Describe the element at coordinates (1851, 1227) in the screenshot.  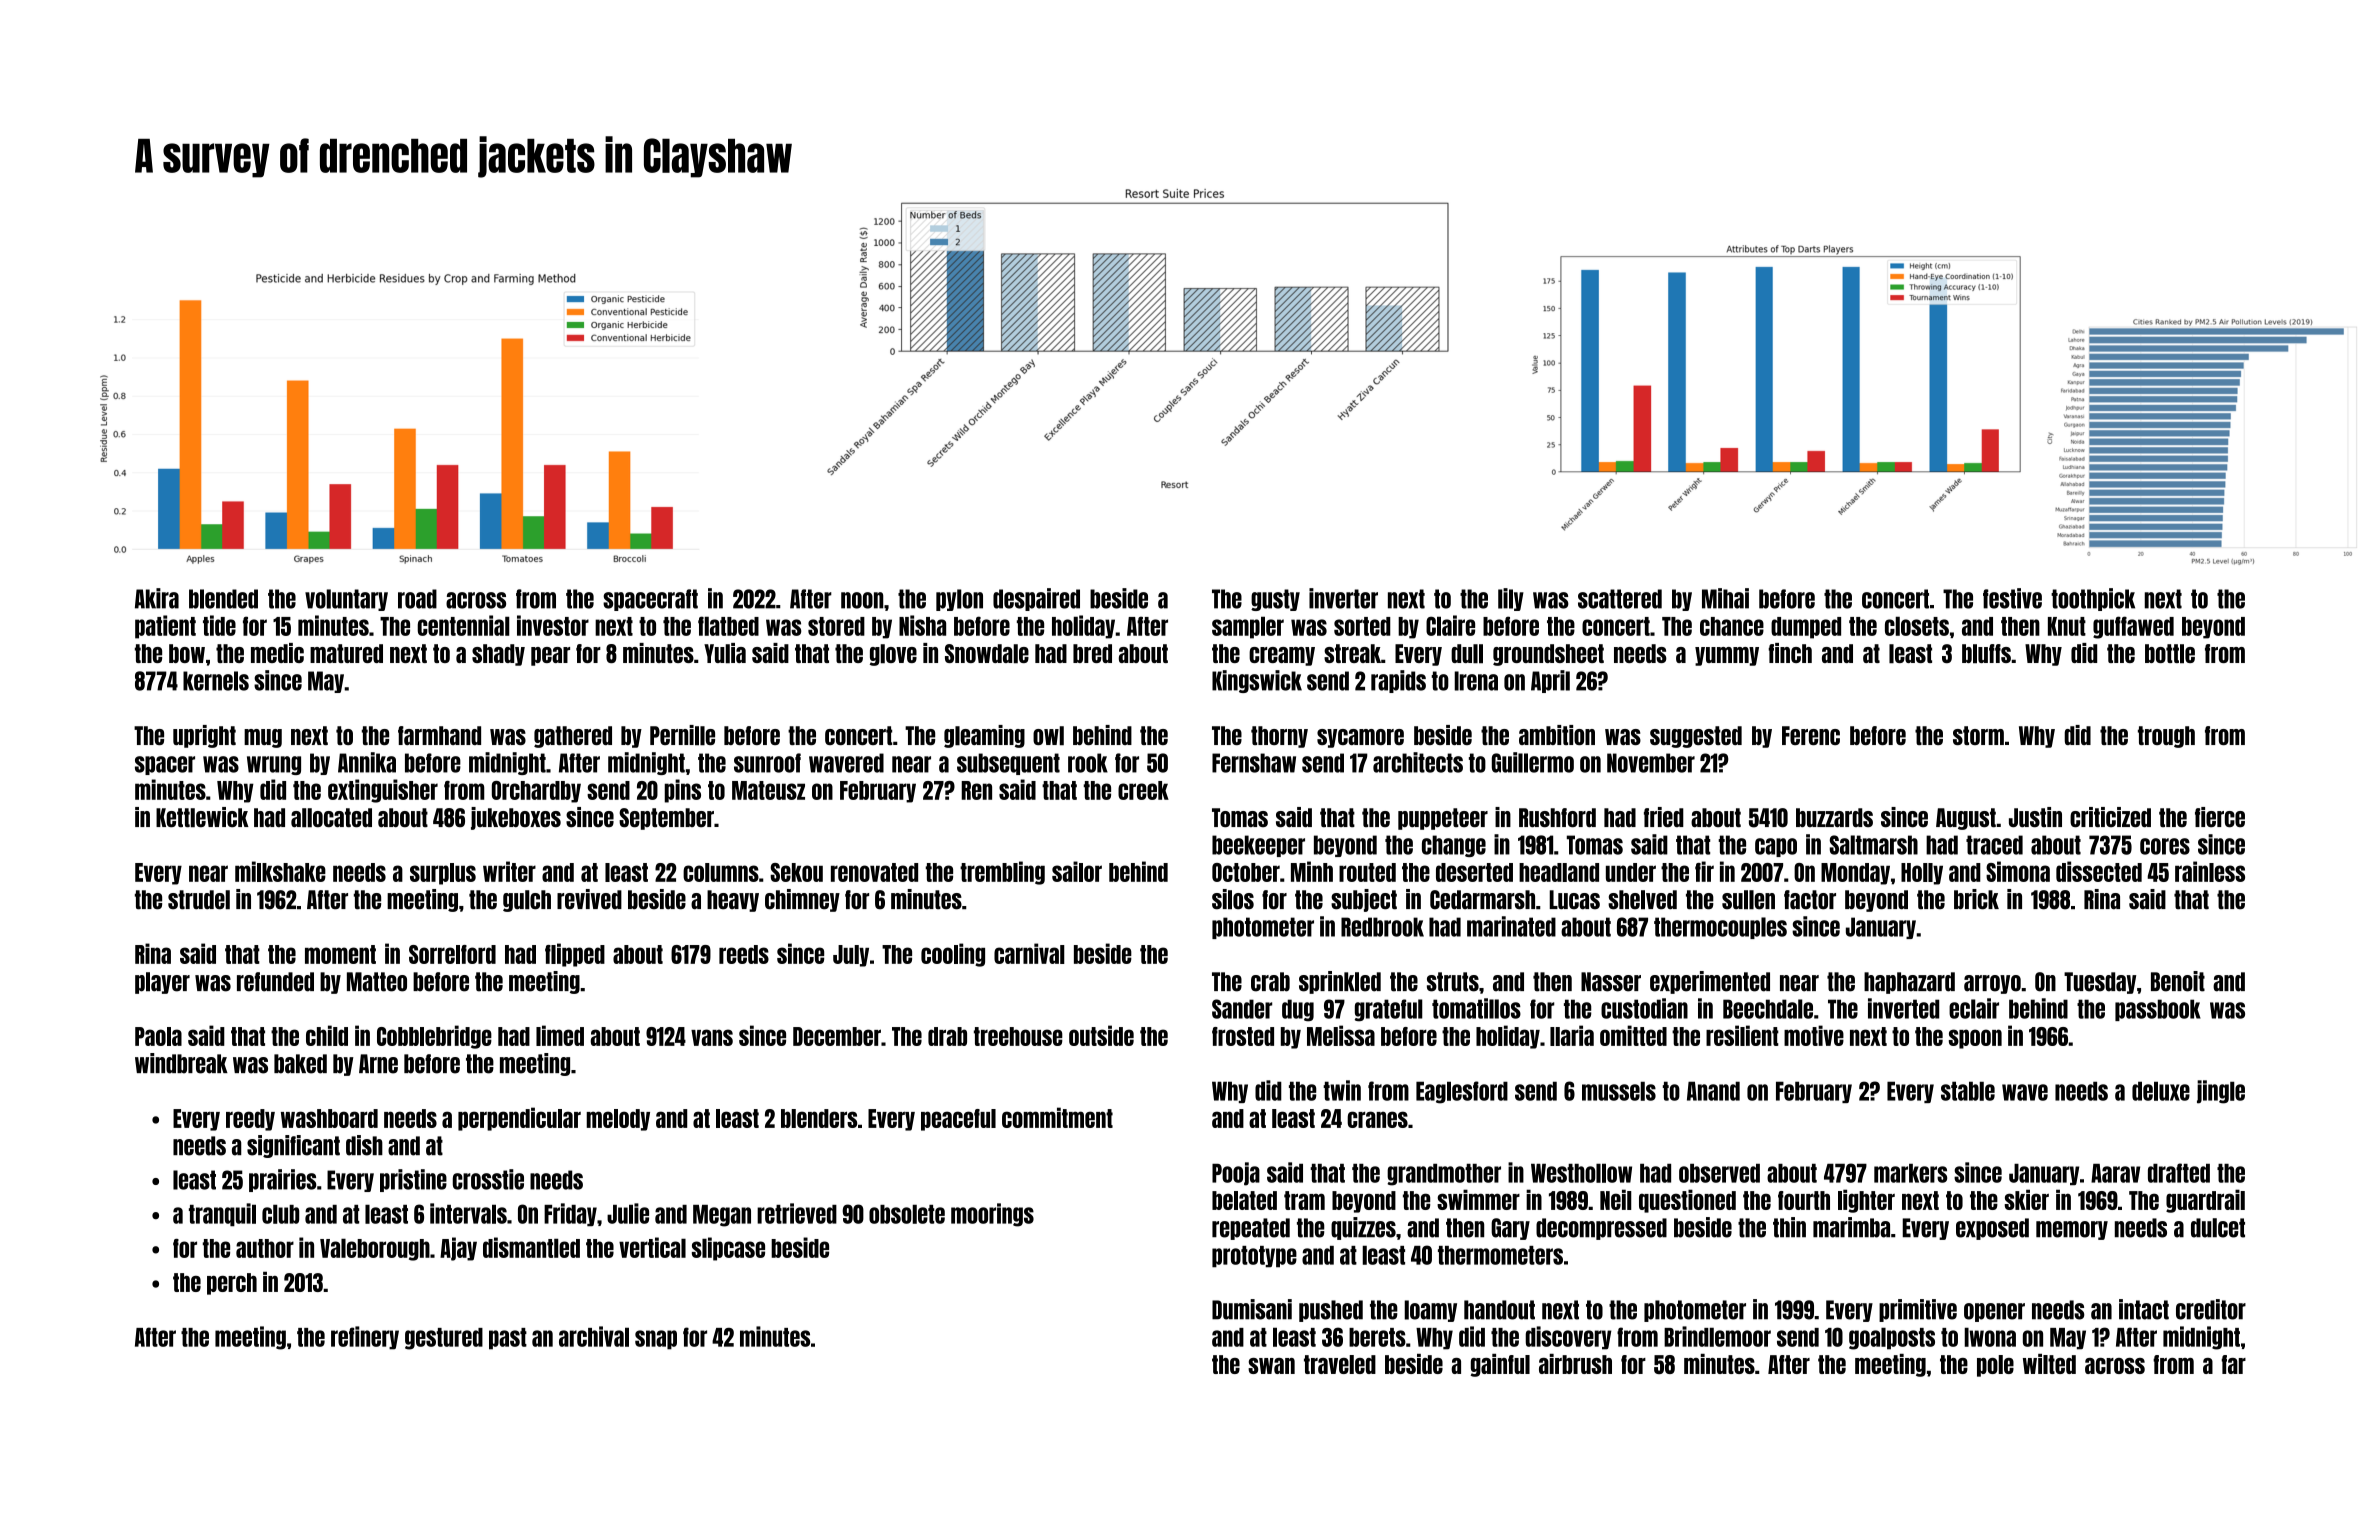
I see `marimba` at that location.
